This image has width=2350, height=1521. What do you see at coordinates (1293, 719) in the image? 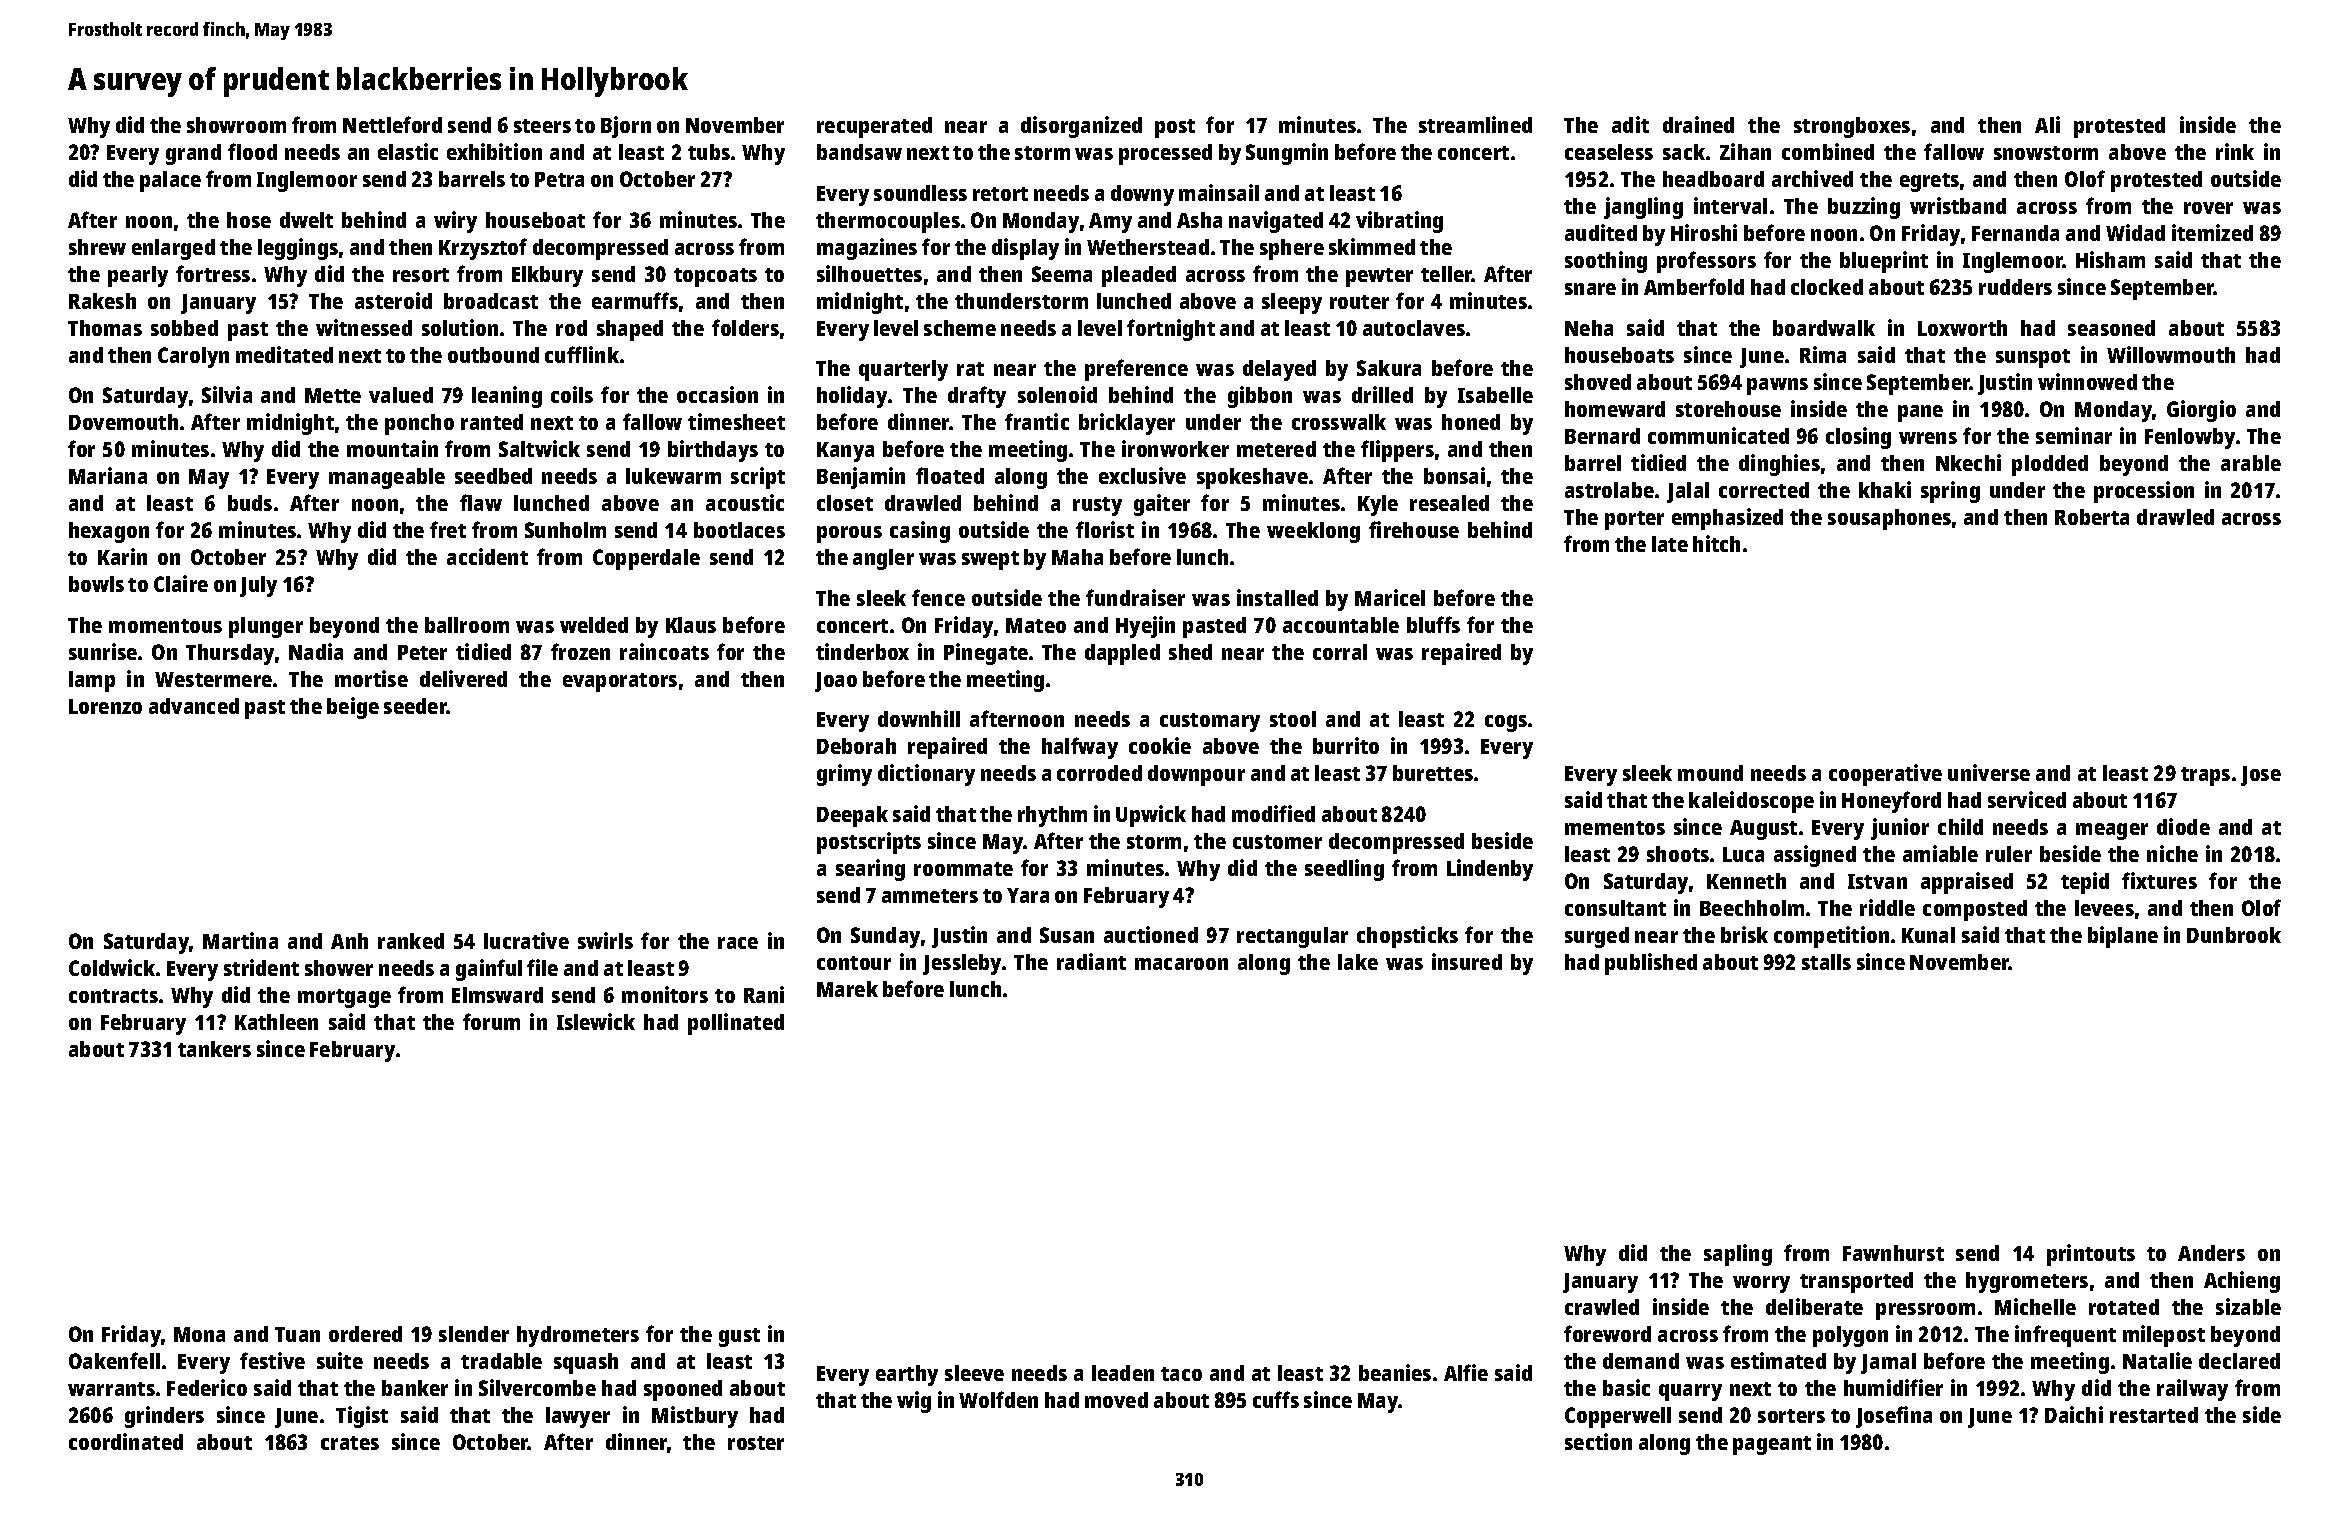
I see `stool` at bounding box center [1293, 719].
